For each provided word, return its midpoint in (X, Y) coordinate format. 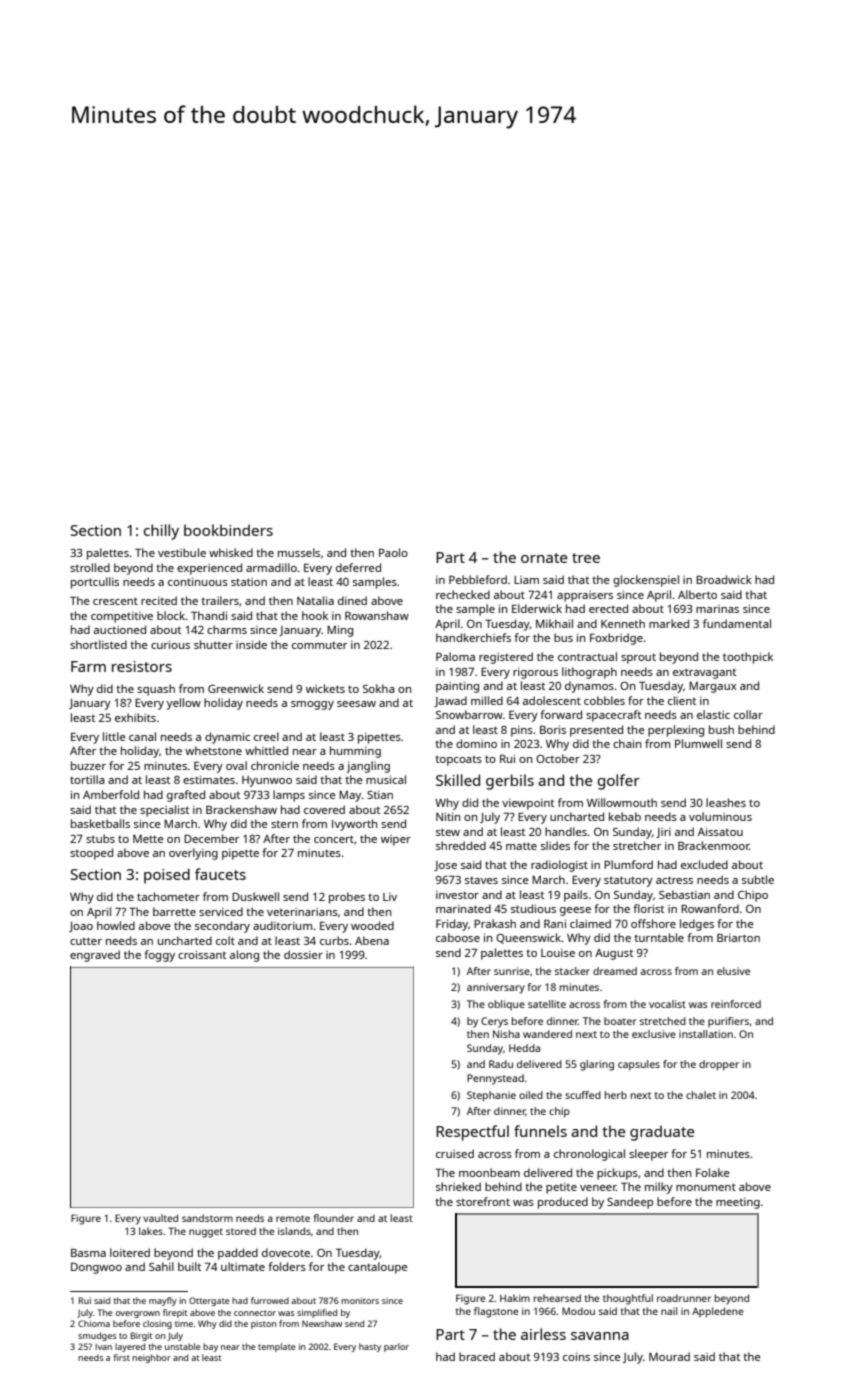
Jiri (663, 833)
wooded (372, 925)
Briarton (738, 937)
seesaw (356, 704)
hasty (370, 1347)
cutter (86, 941)
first (121, 1357)
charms (227, 629)
